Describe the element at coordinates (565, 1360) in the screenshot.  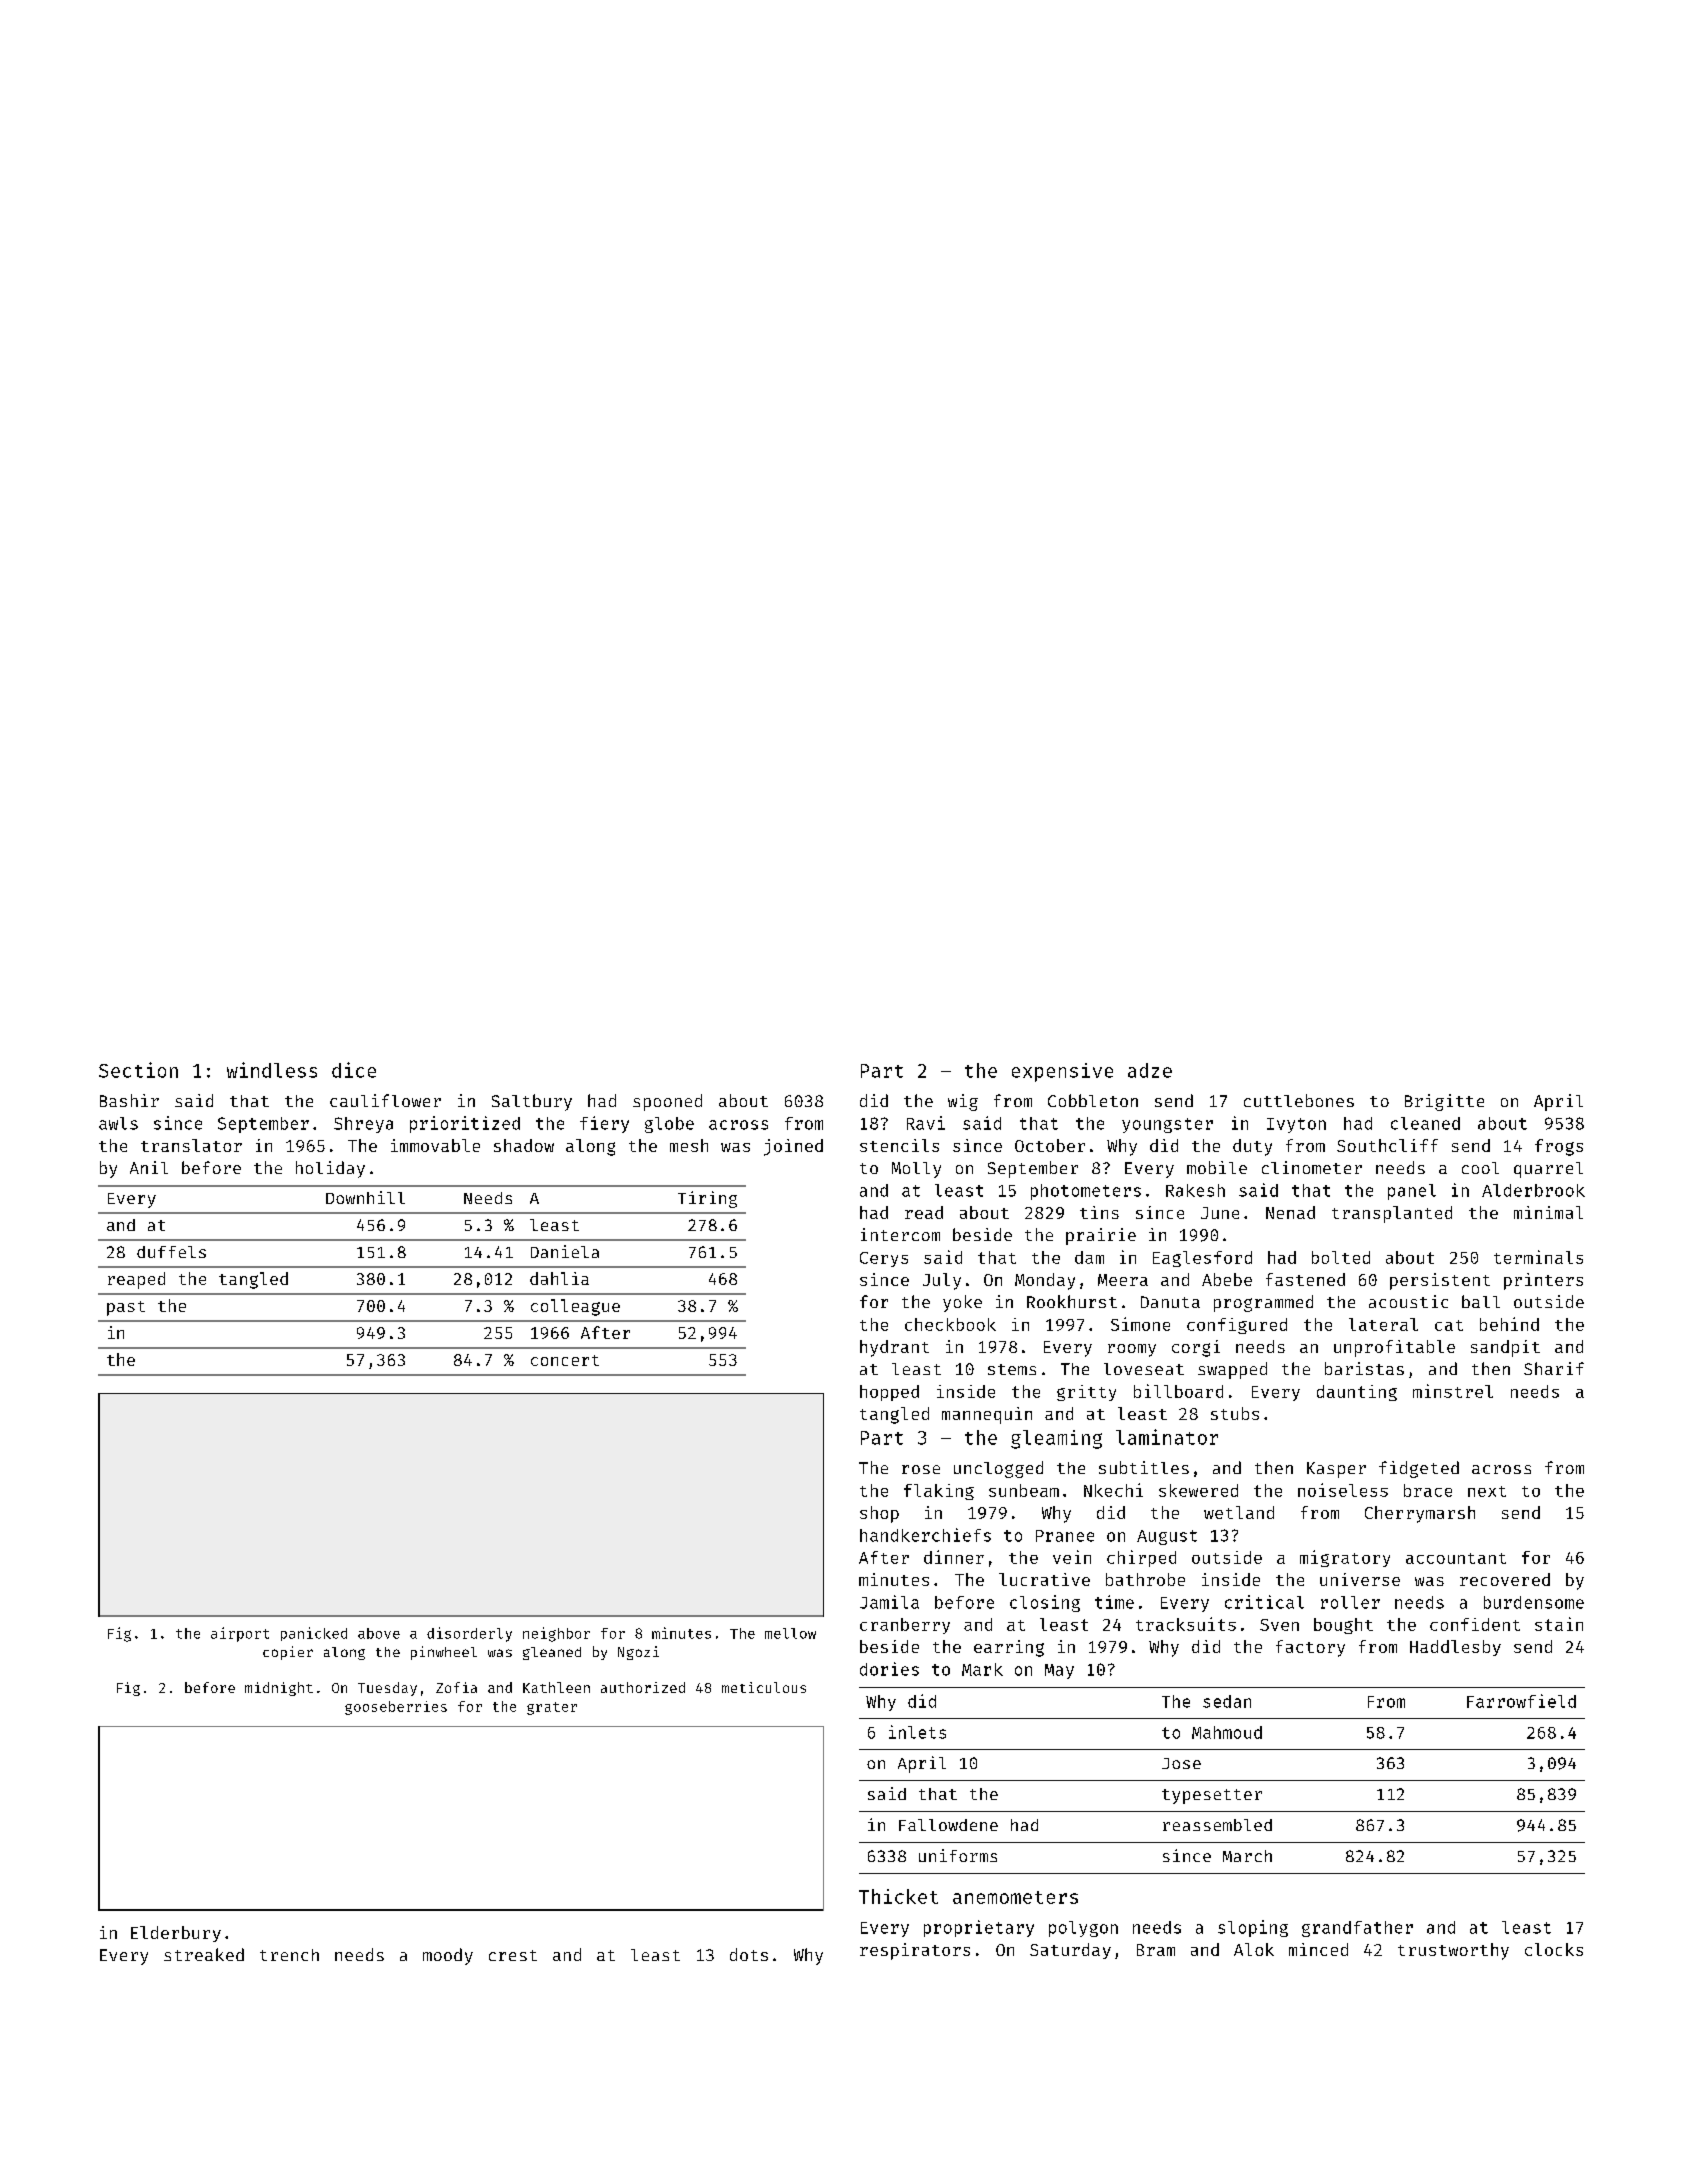
I see `concert` at that location.
